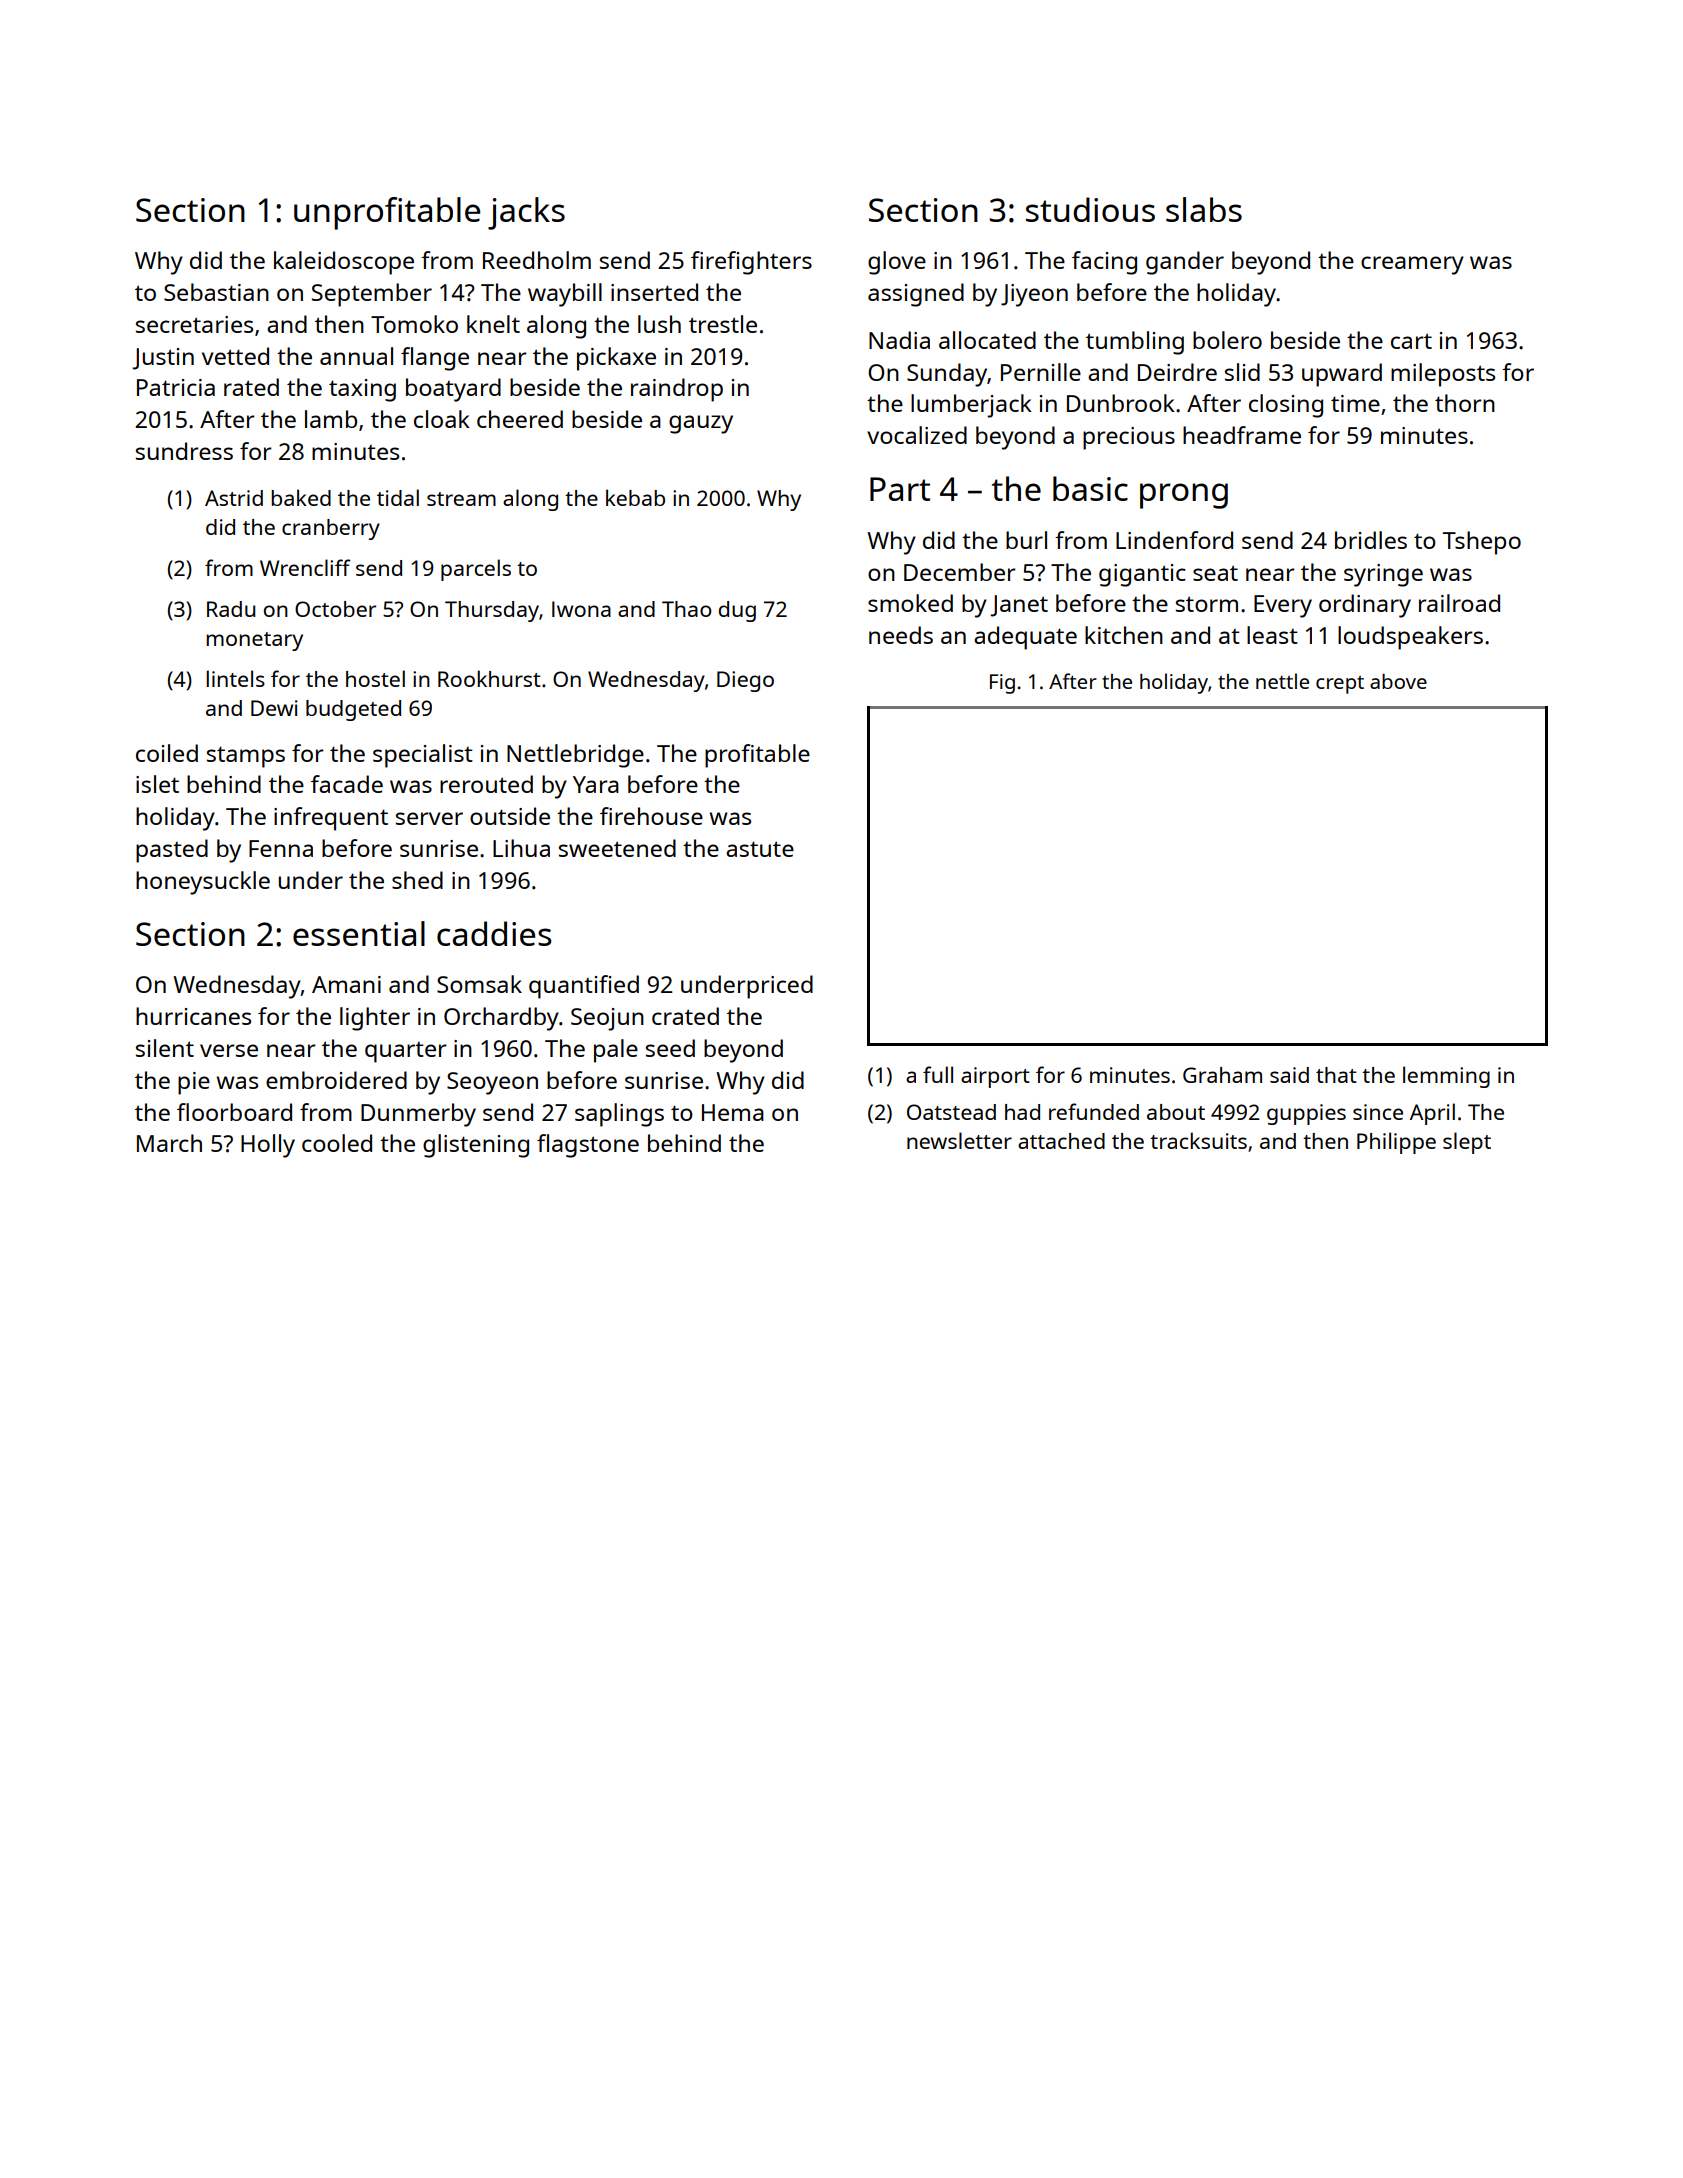 The width and height of the page is (1683, 2178). What do you see at coordinates (959, 1140) in the page?
I see `newsletter` at bounding box center [959, 1140].
